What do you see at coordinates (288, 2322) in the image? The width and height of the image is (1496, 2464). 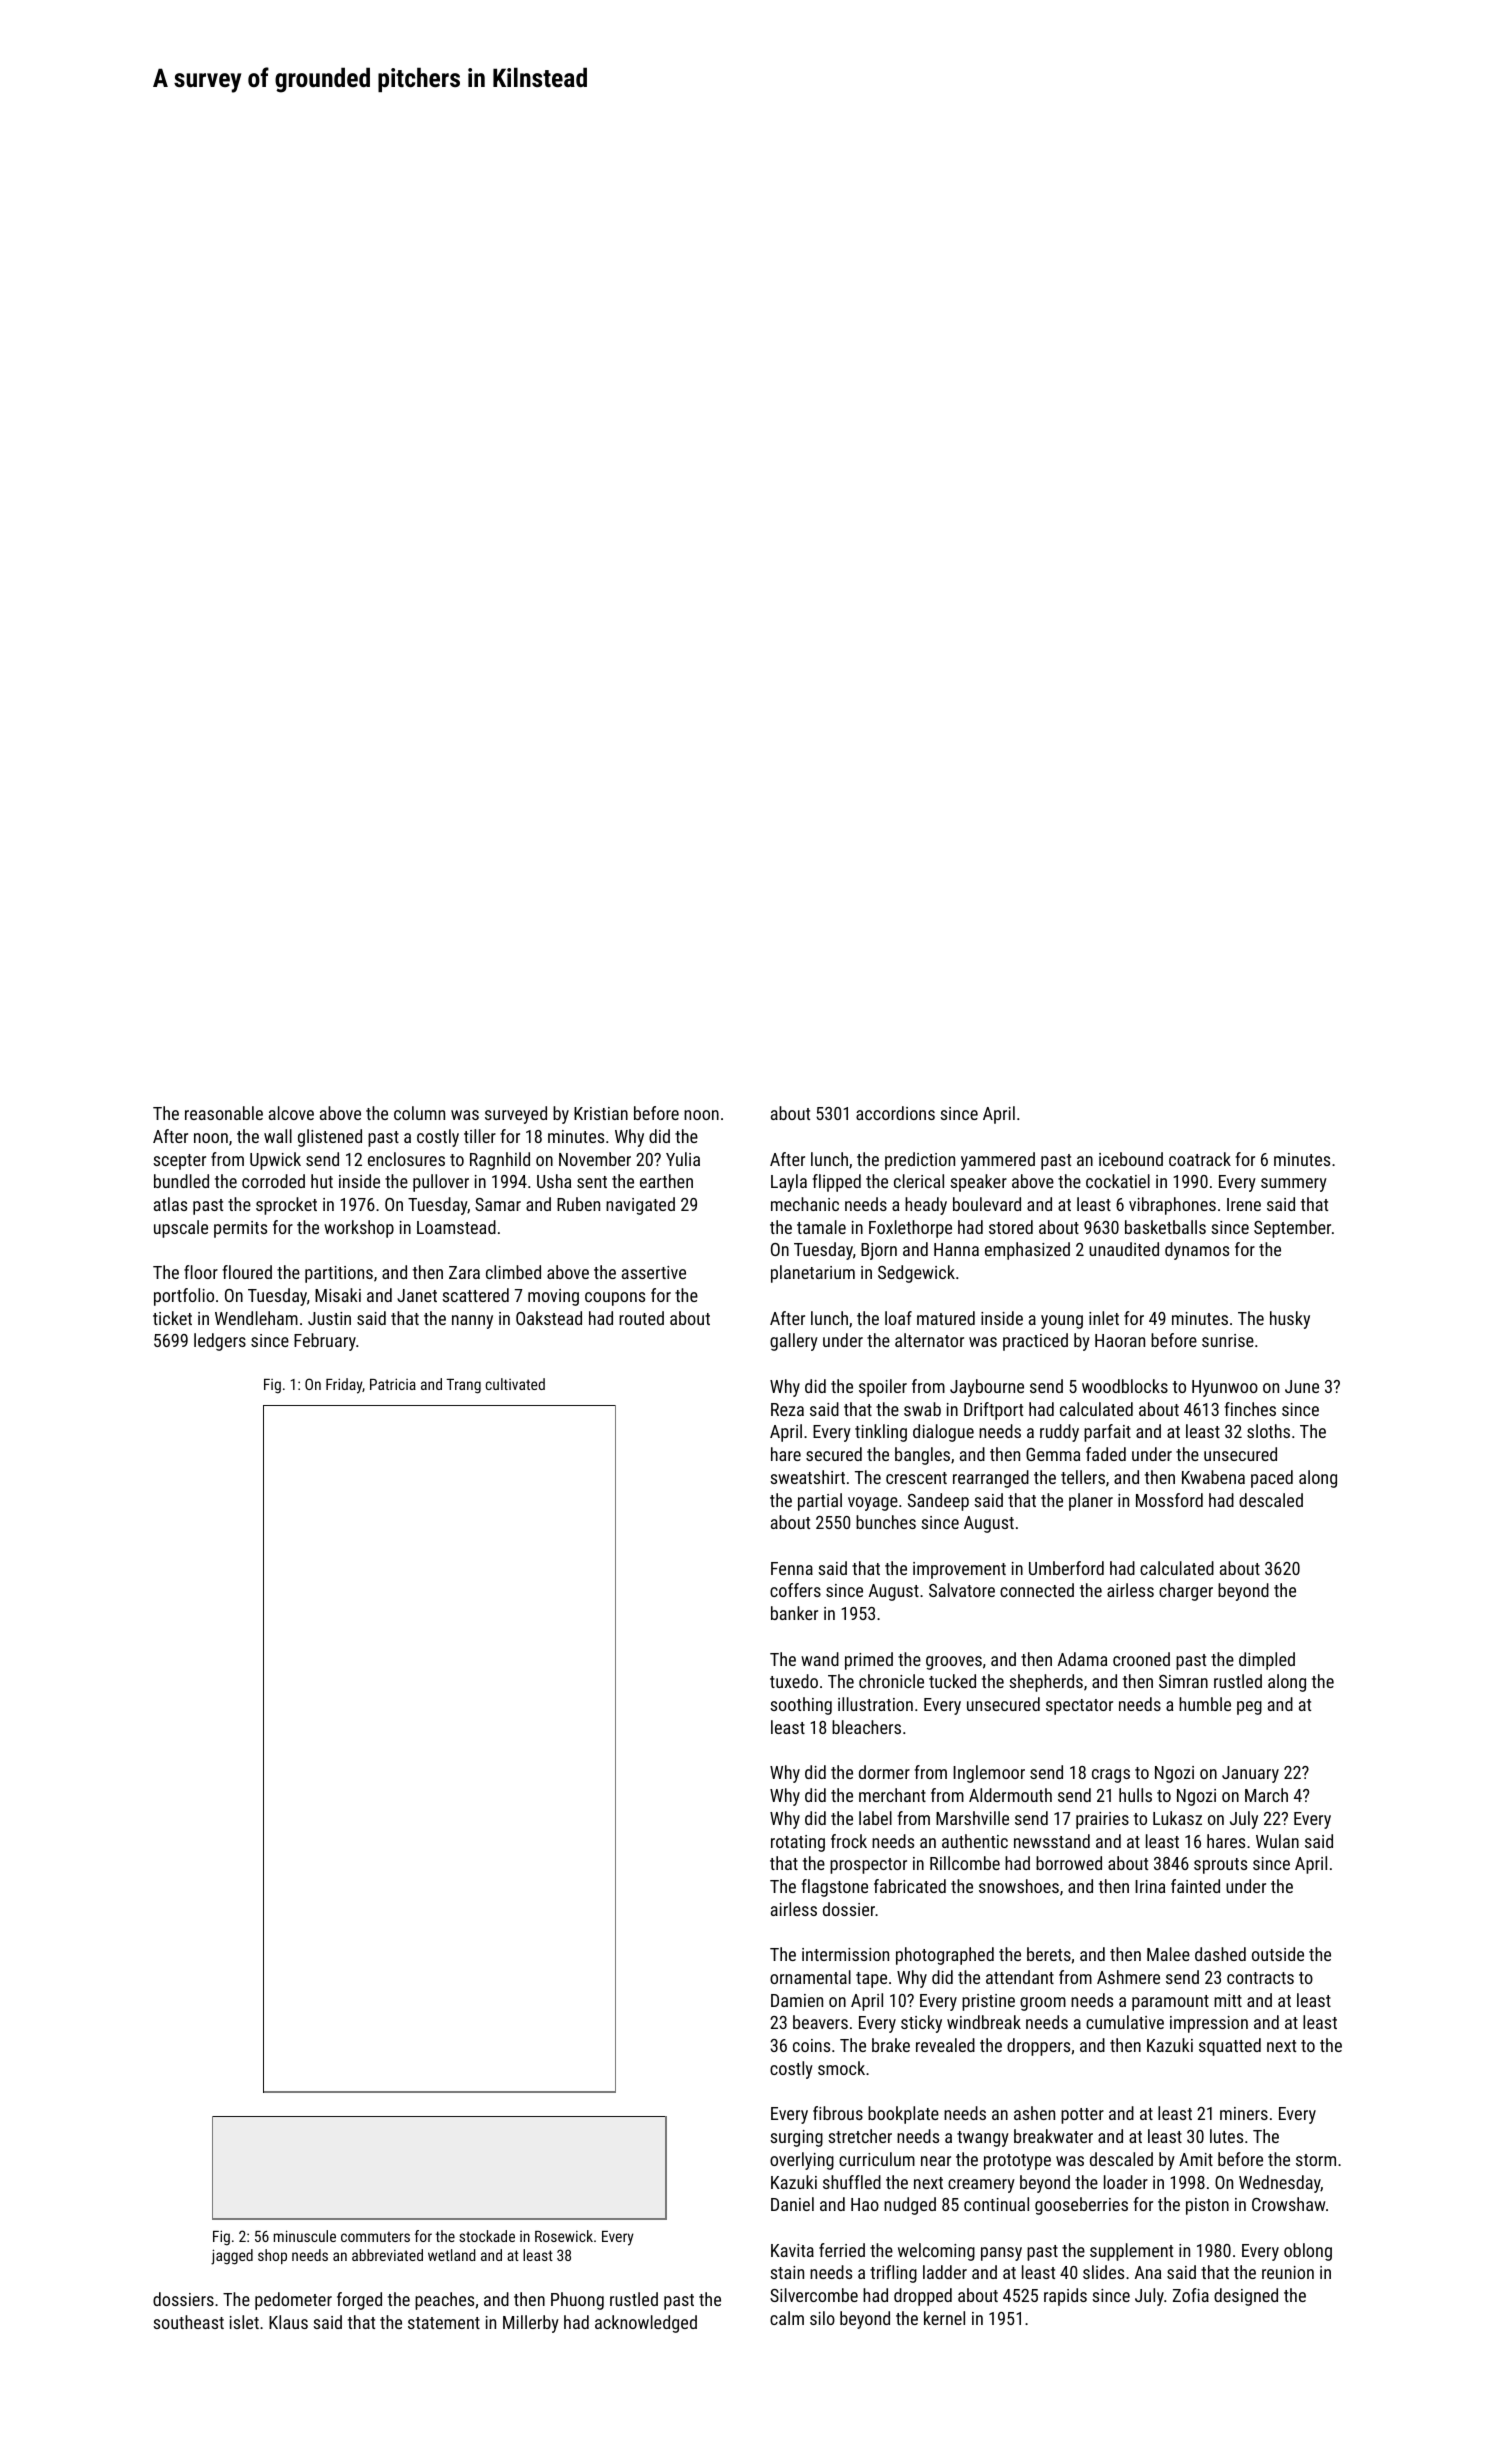 I see `Klaus` at bounding box center [288, 2322].
